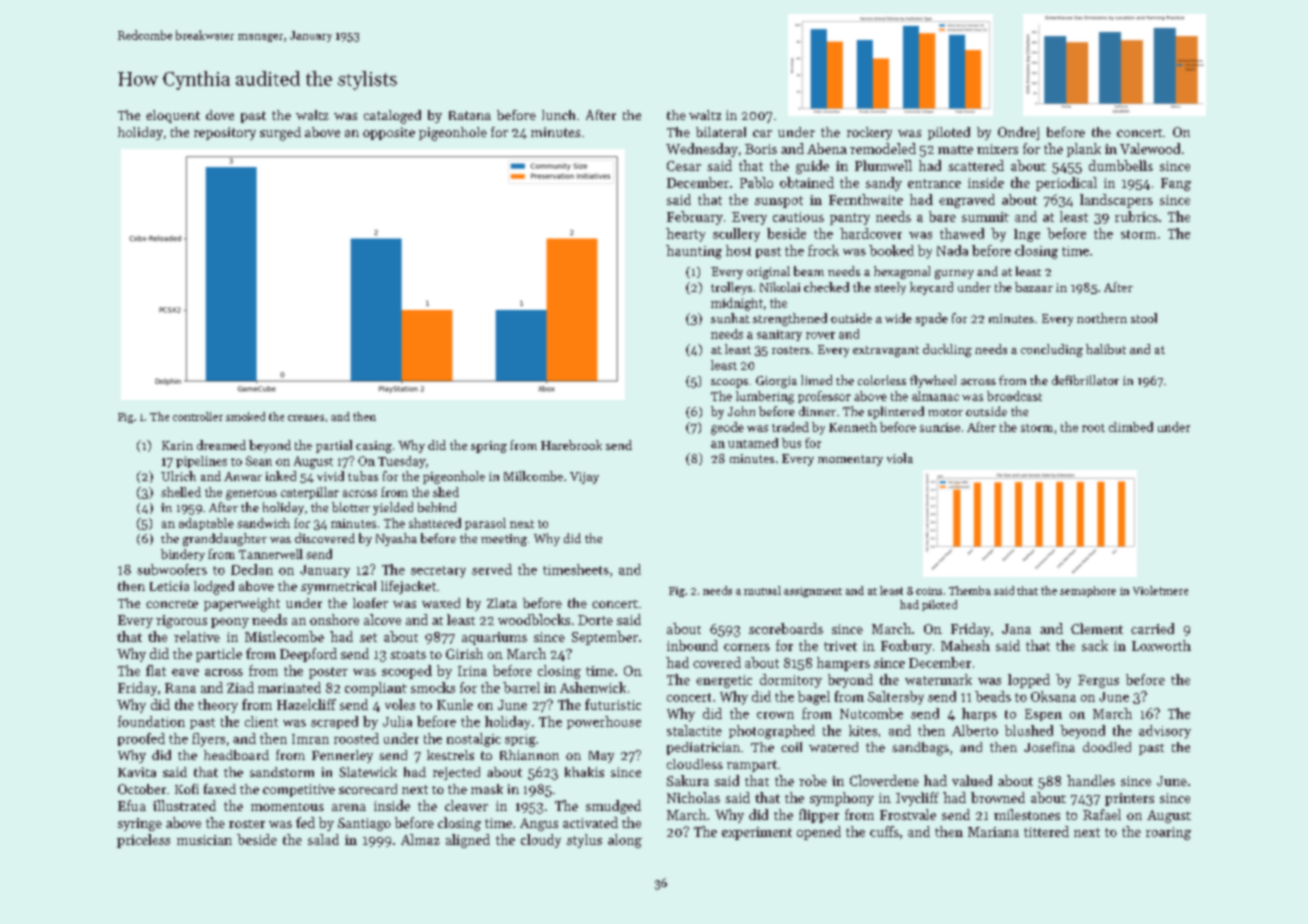  Describe the element at coordinates (558, 115) in the screenshot. I see `lunch` at that location.
